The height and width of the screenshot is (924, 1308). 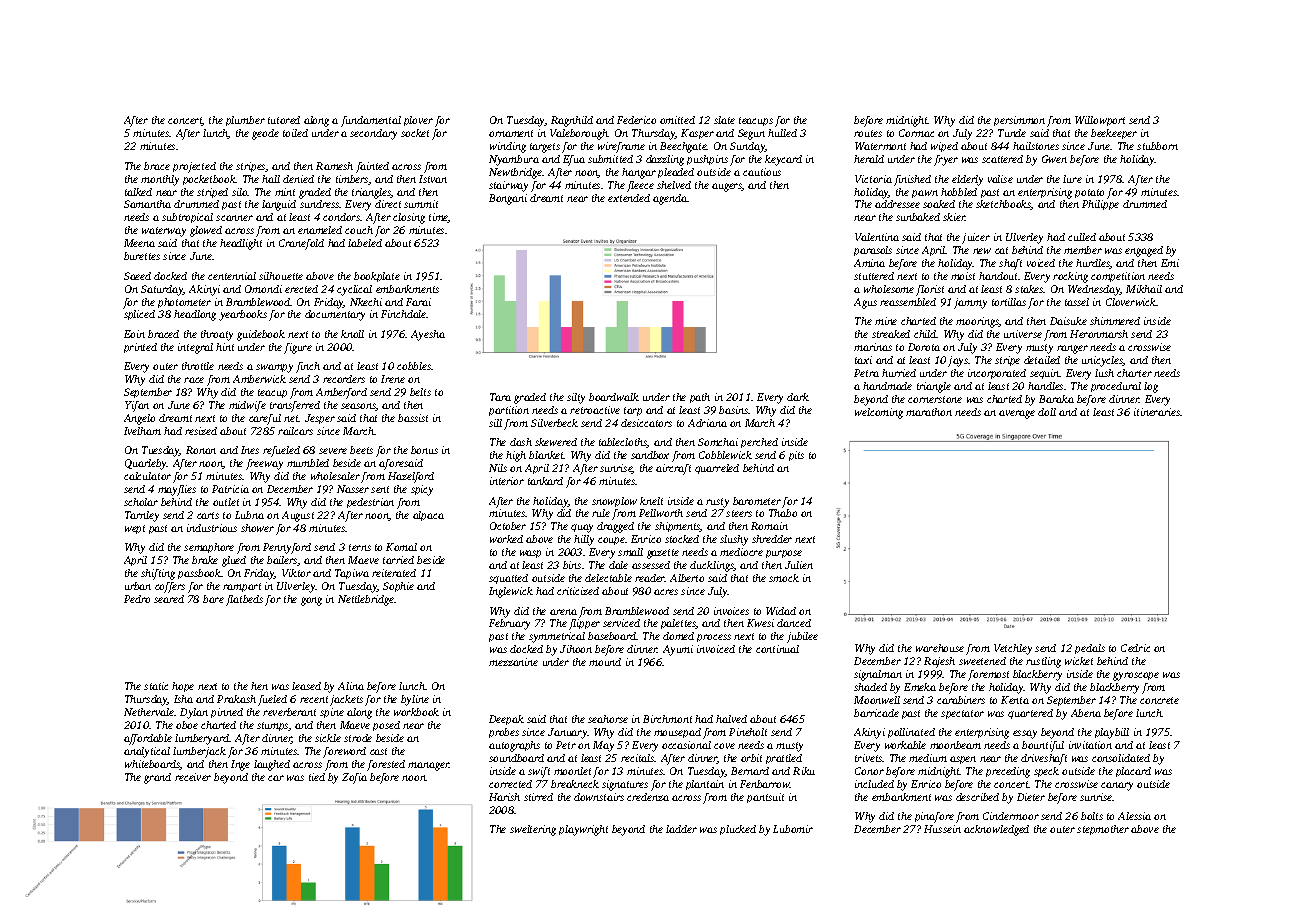 I want to click on integral, so click(x=195, y=348).
